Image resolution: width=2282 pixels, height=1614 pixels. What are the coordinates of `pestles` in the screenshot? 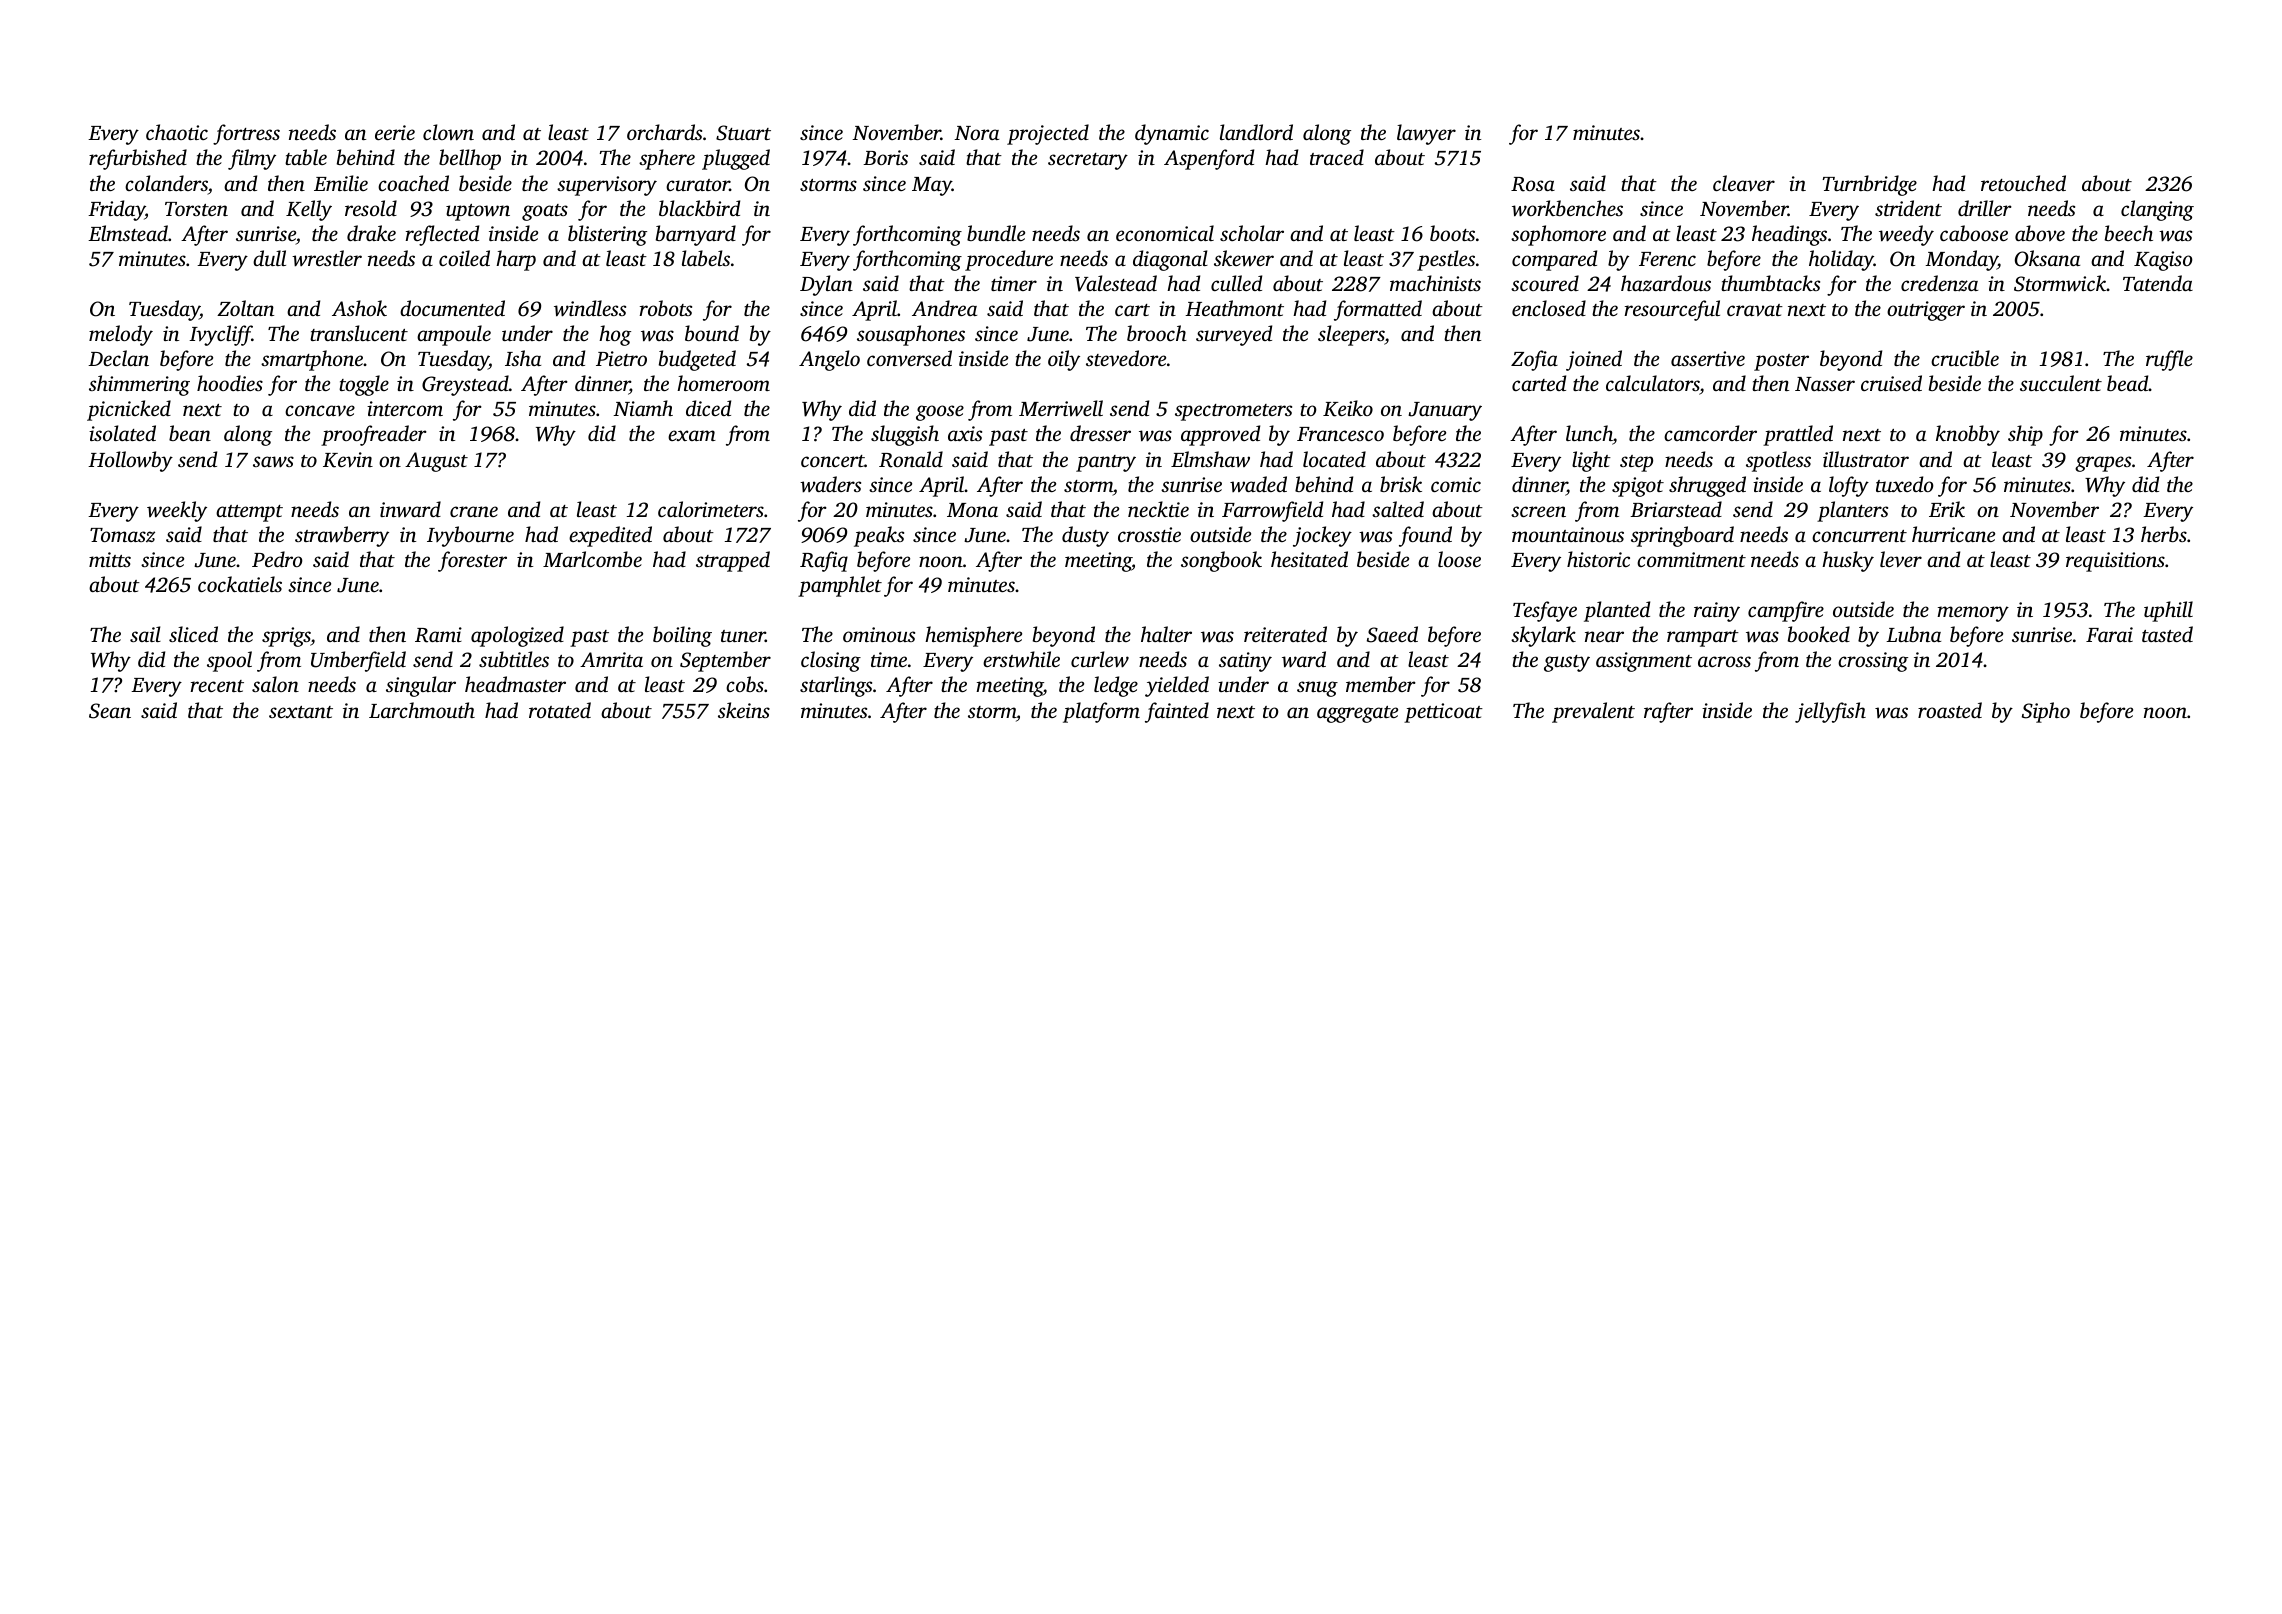 It's located at (1446, 260).
